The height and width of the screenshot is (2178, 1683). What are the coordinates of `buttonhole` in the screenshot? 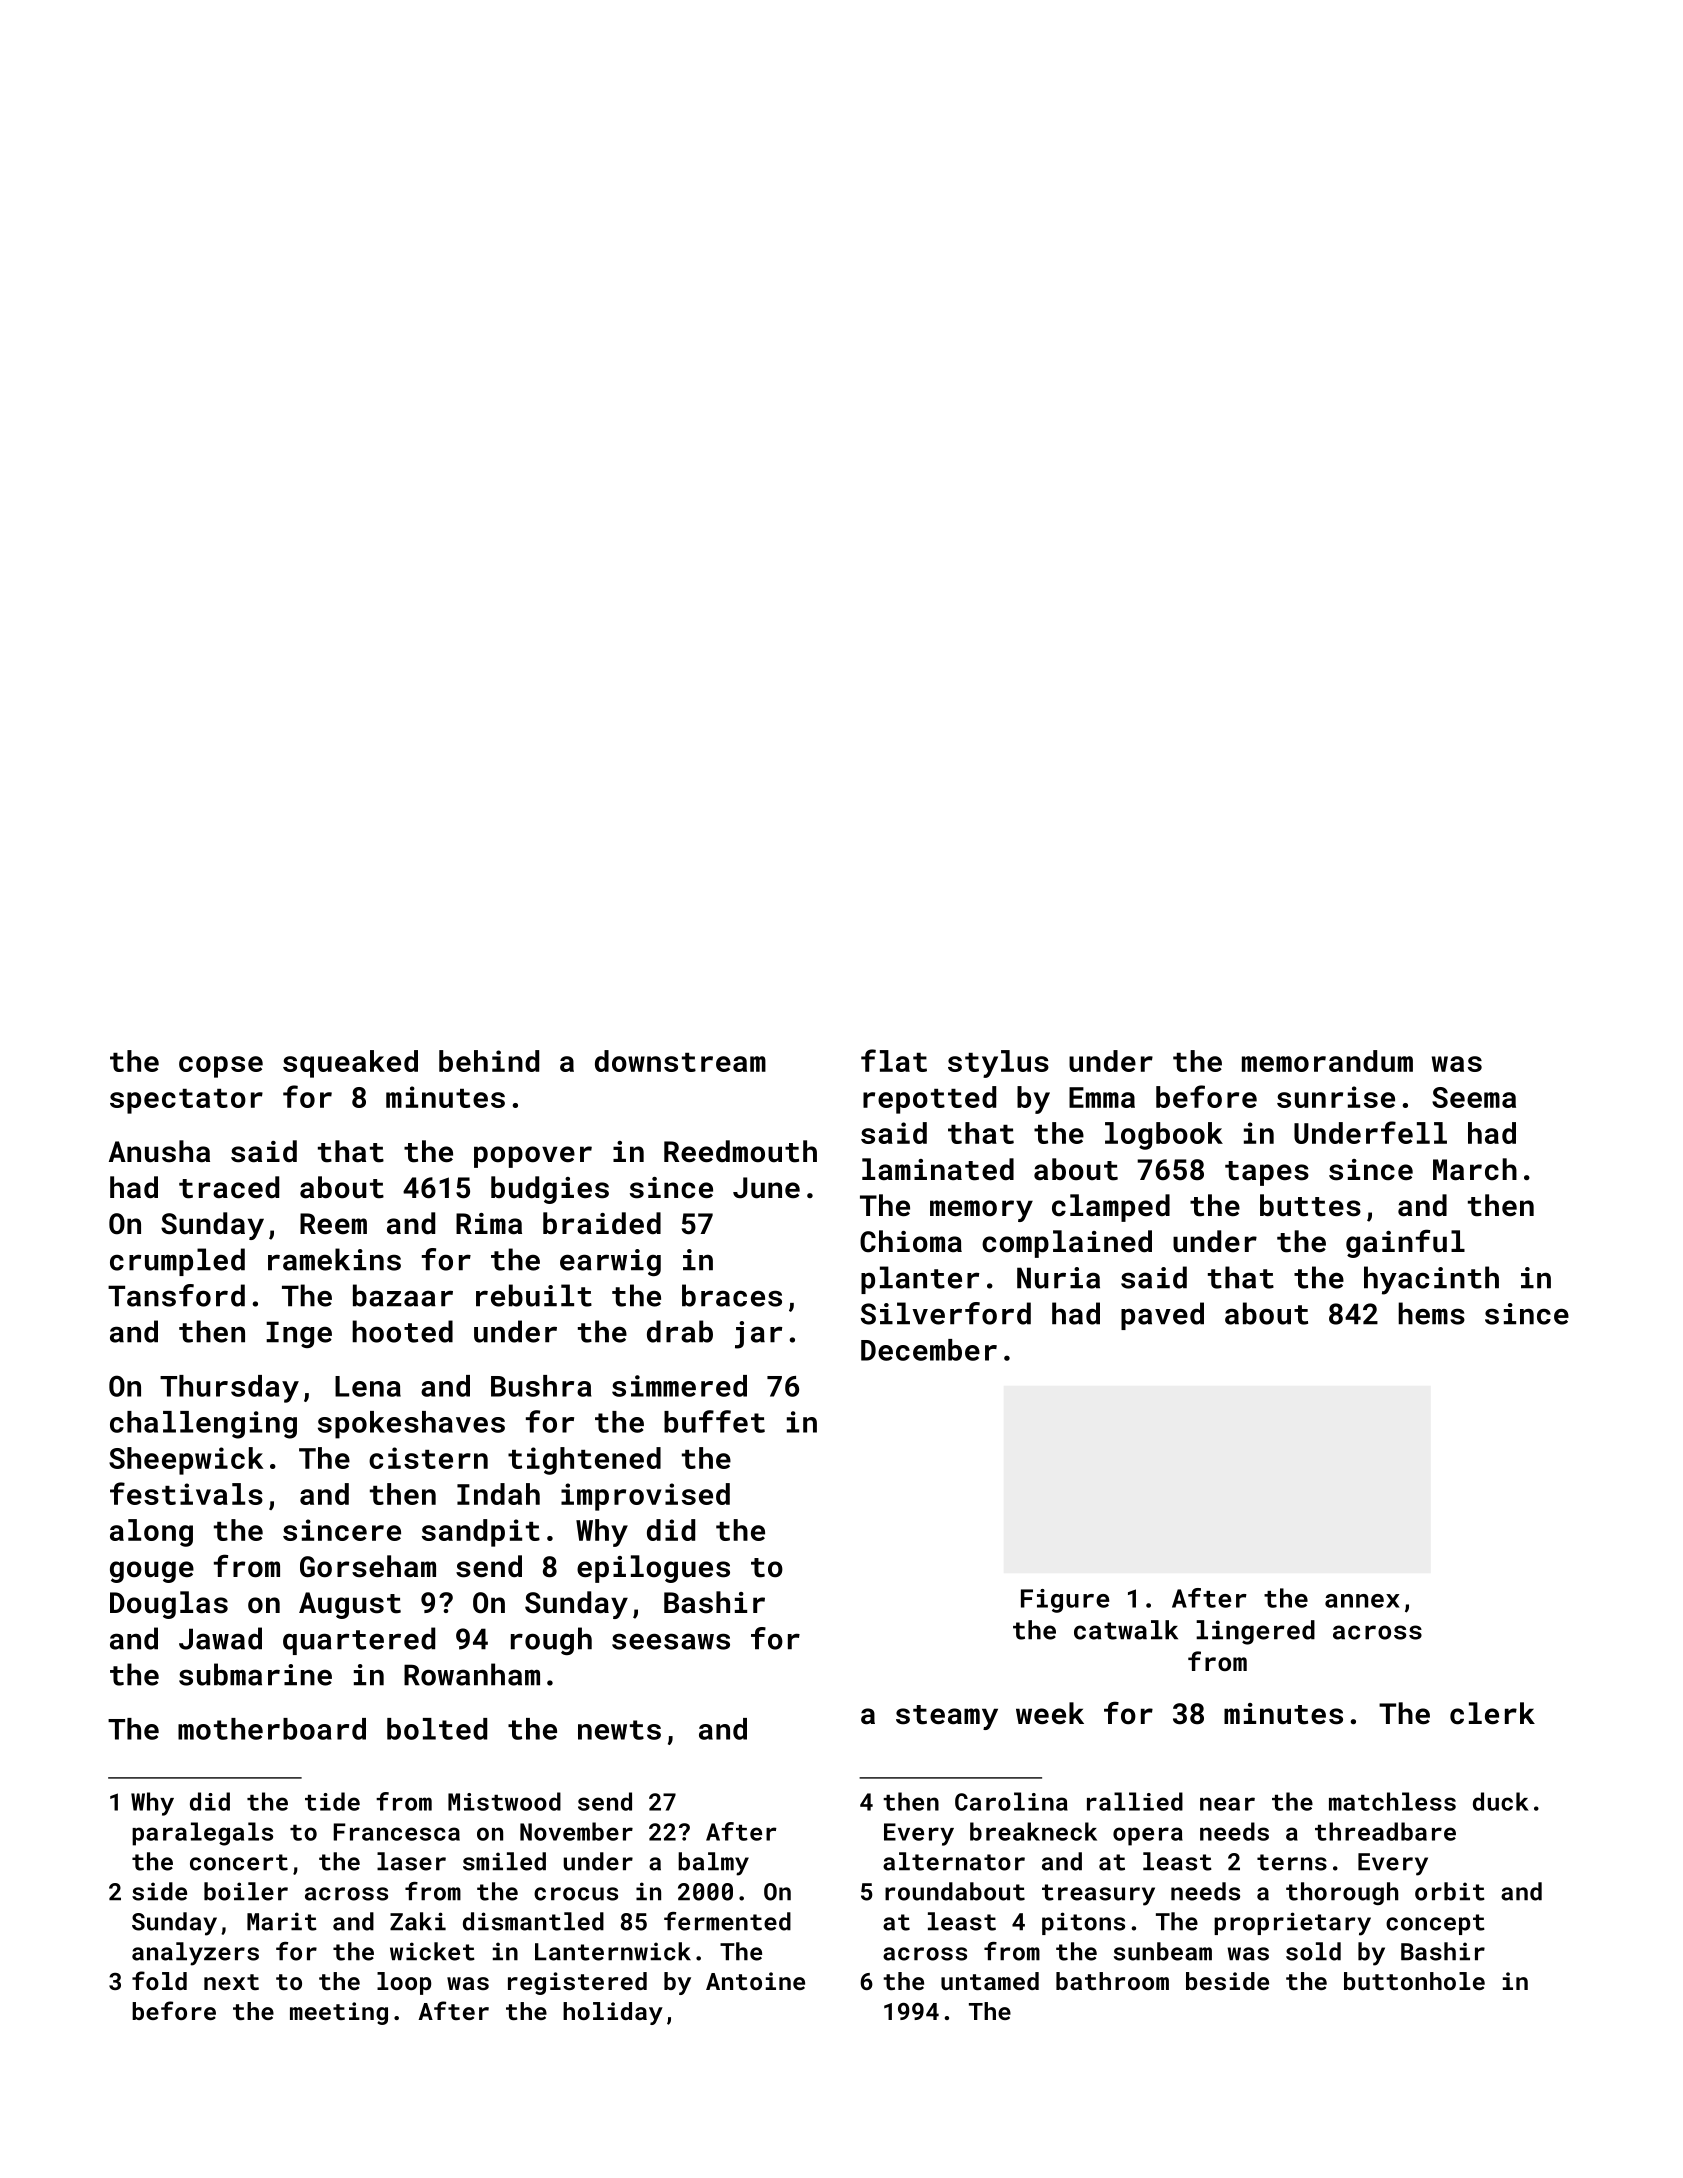 It's located at (1414, 1981).
